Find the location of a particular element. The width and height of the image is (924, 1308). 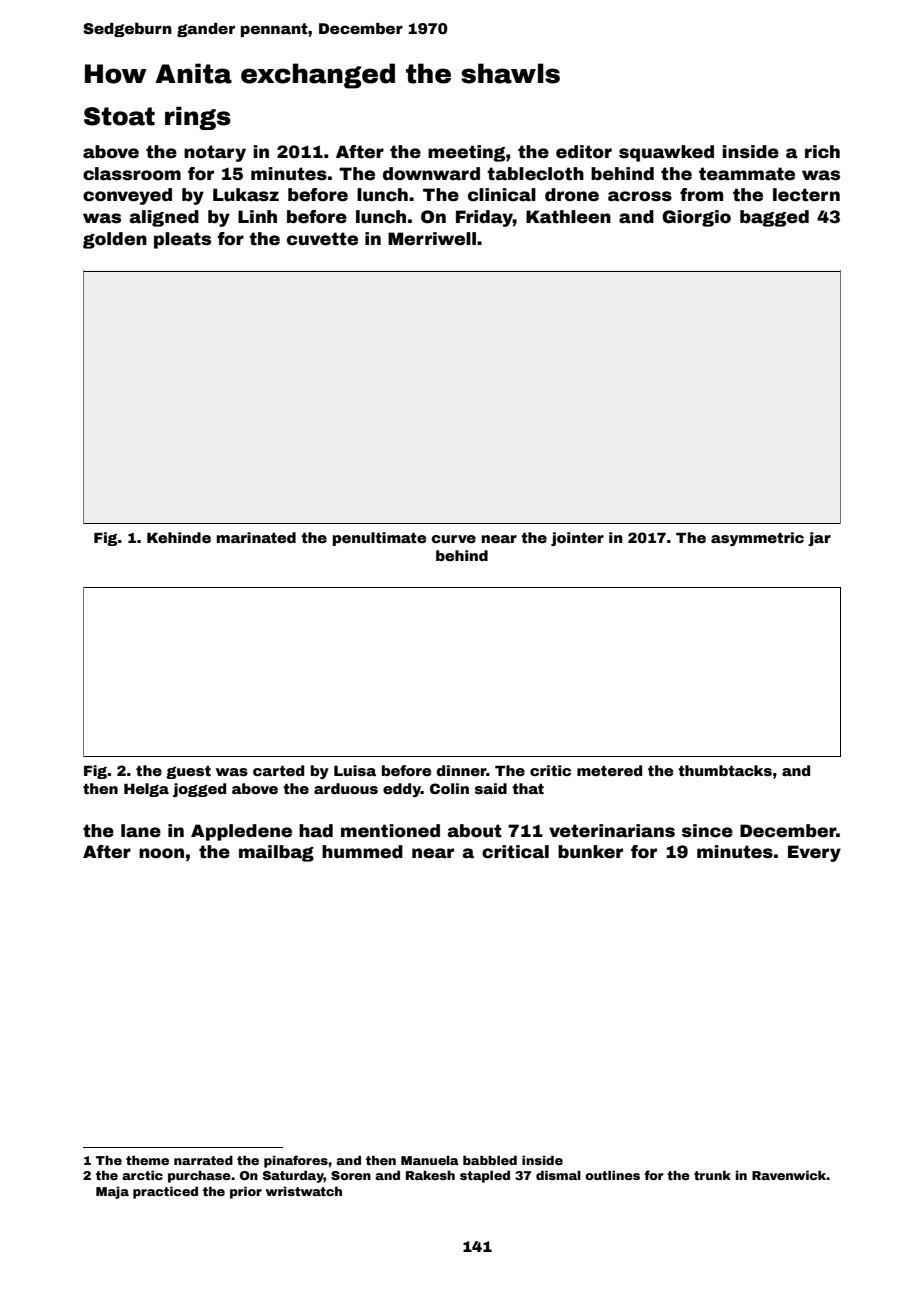

Stoat is located at coordinates (119, 116).
